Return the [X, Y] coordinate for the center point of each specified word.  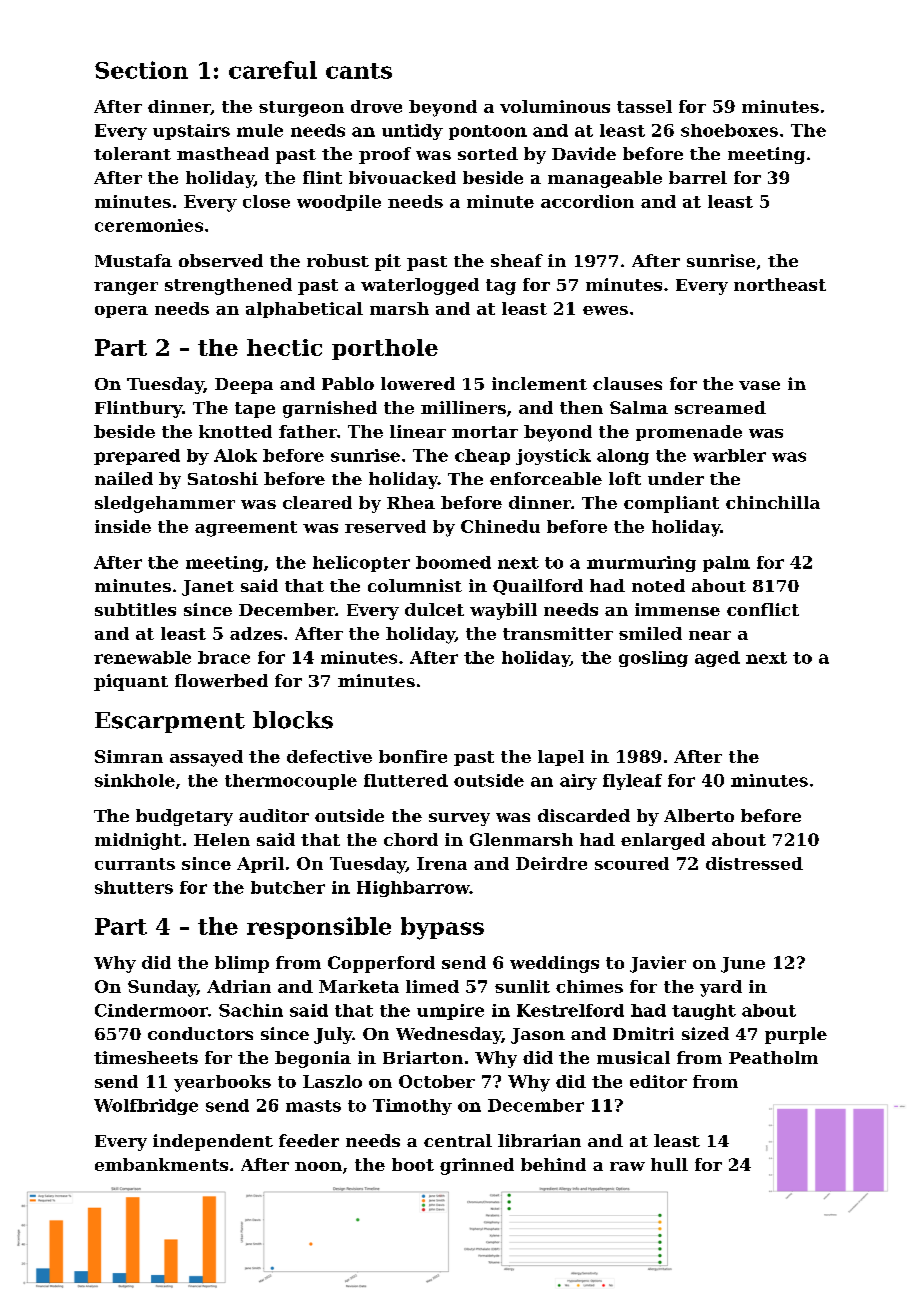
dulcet [434, 609]
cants [359, 71]
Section [141, 70]
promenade [689, 433]
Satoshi [223, 478]
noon [318, 1166]
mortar [485, 432]
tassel [644, 106]
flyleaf [632, 782]
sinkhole [135, 780]
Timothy [412, 1107]
